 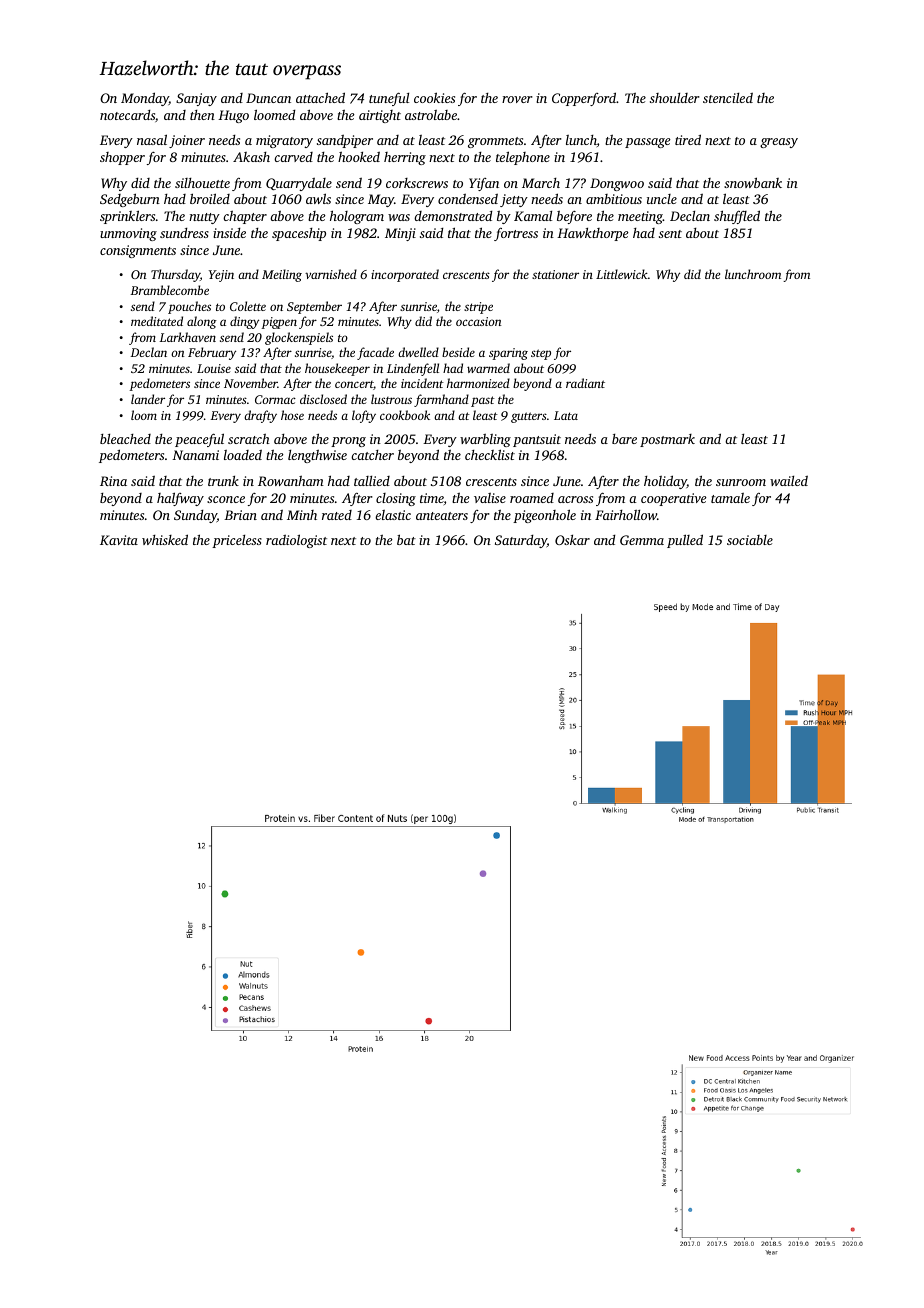 What do you see at coordinates (268, 98) in the image?
I see `Duncan` at bounding box center [268, 98].
